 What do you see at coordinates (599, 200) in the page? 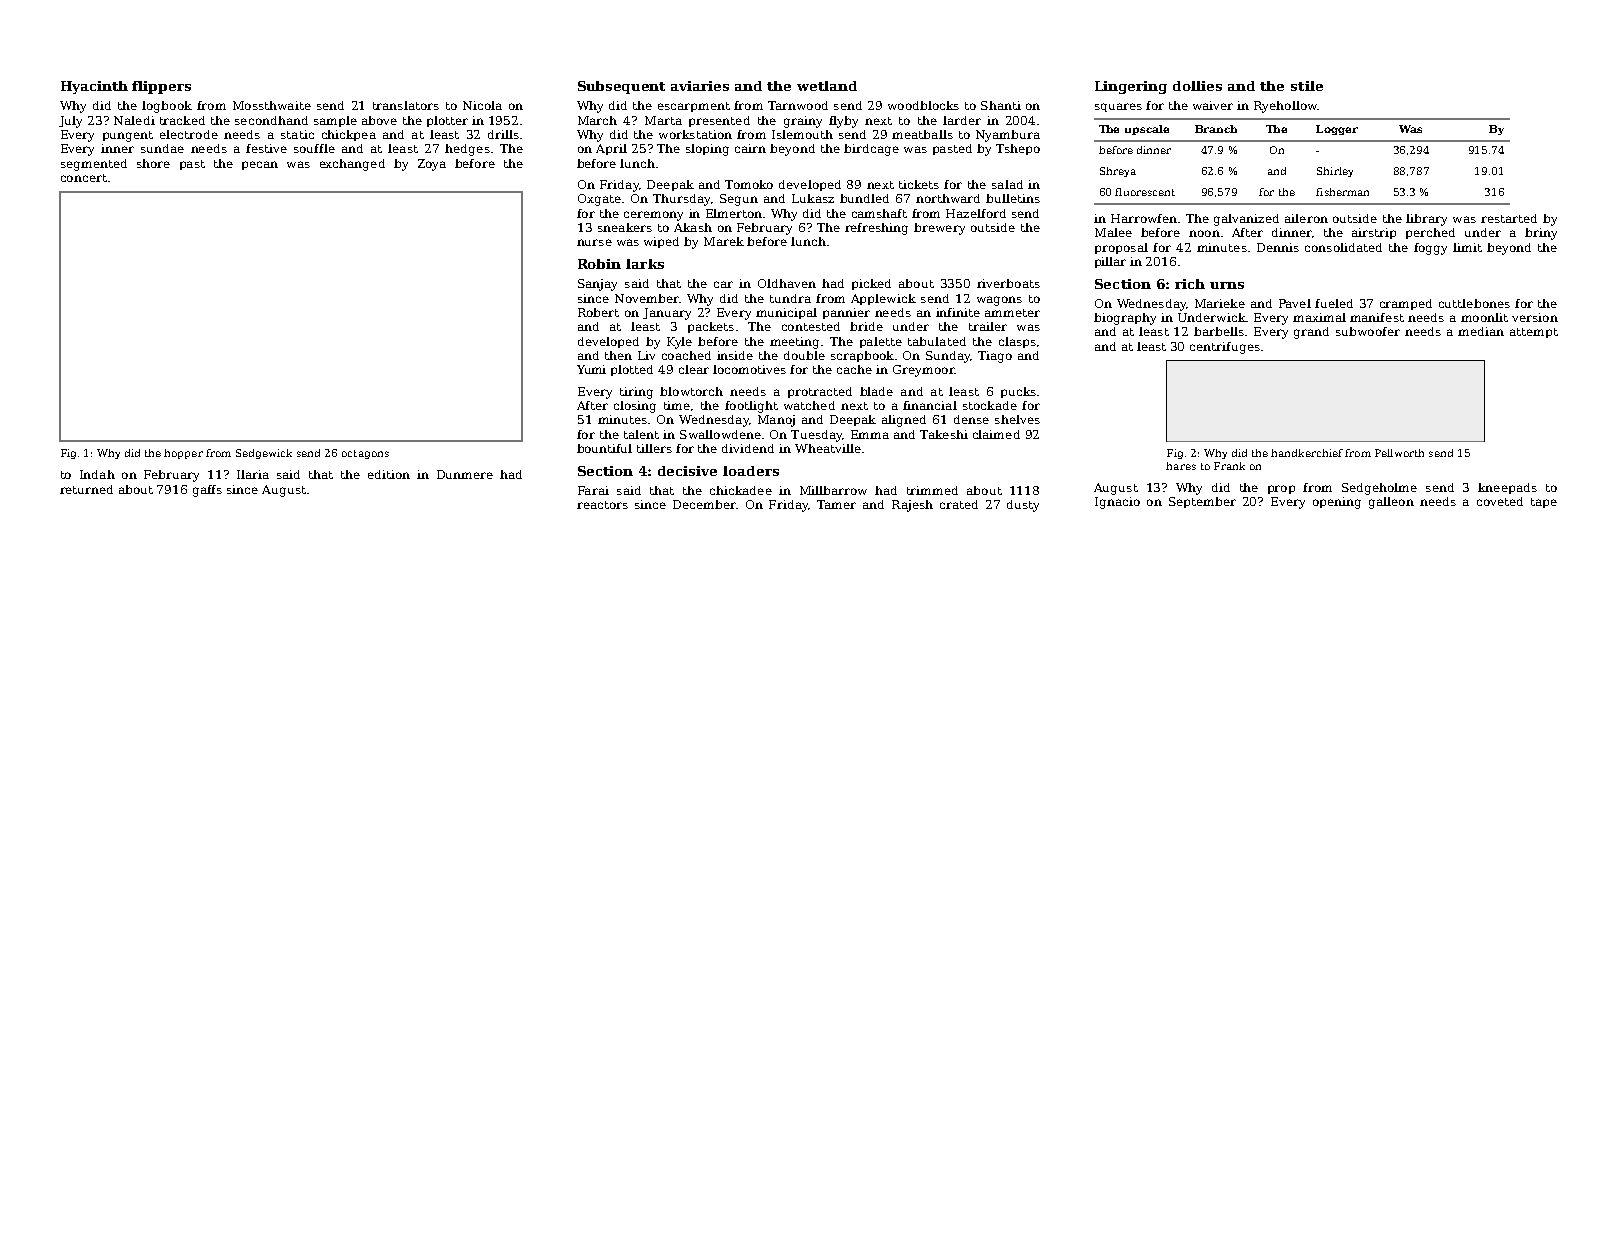
I see `Oxgate` at bounding box center [599, 200].
